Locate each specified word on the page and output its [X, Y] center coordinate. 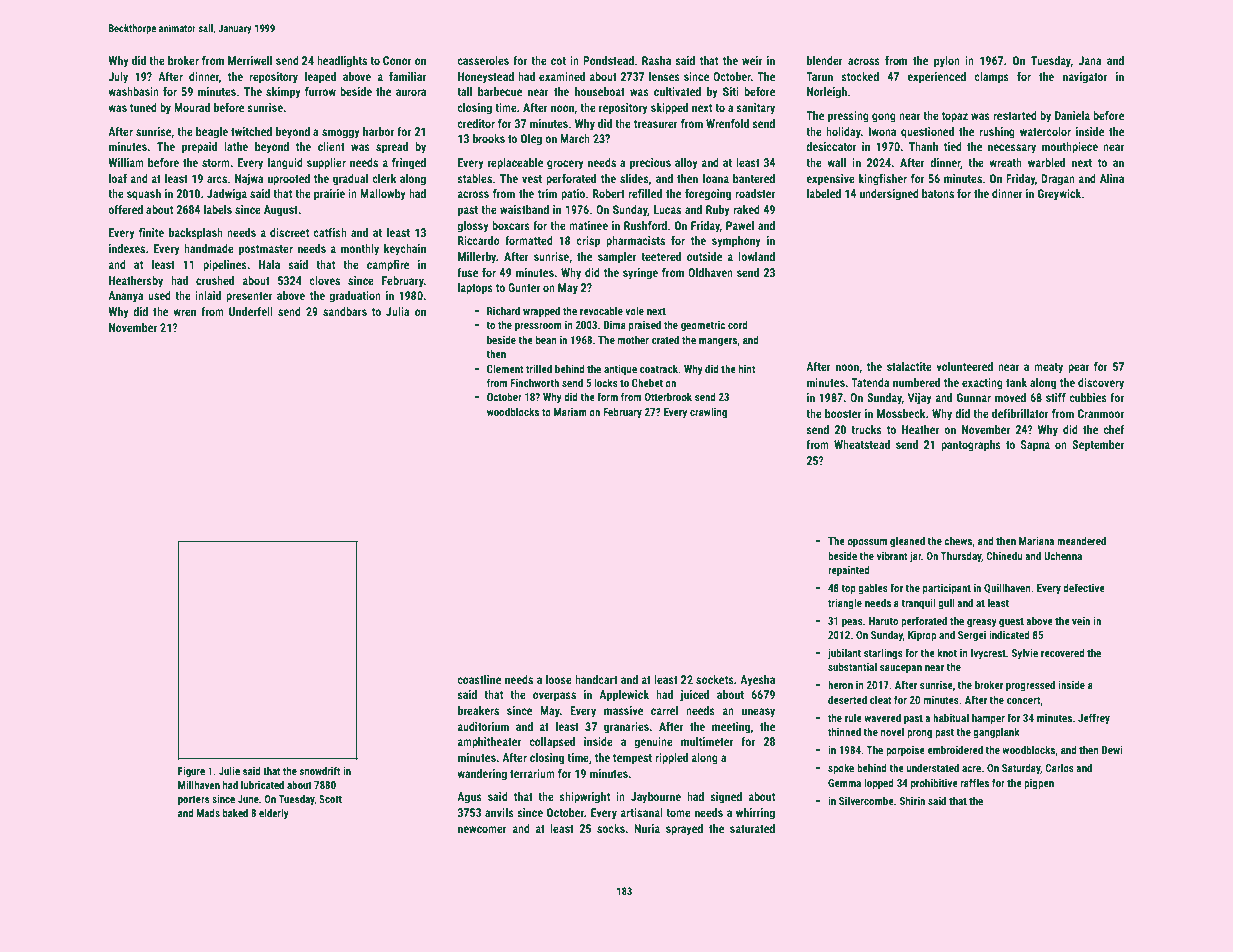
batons [938, 193]
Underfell [251, 311]
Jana [1090, 60]
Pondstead [608, 60]
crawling [708, 412]
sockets [715, 679]
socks [611, 828]
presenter [249, 297]
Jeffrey [1094, 718]
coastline [479, 679]
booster [843, 413]
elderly [274, 814]
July [118, 78]
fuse [467, 272]
